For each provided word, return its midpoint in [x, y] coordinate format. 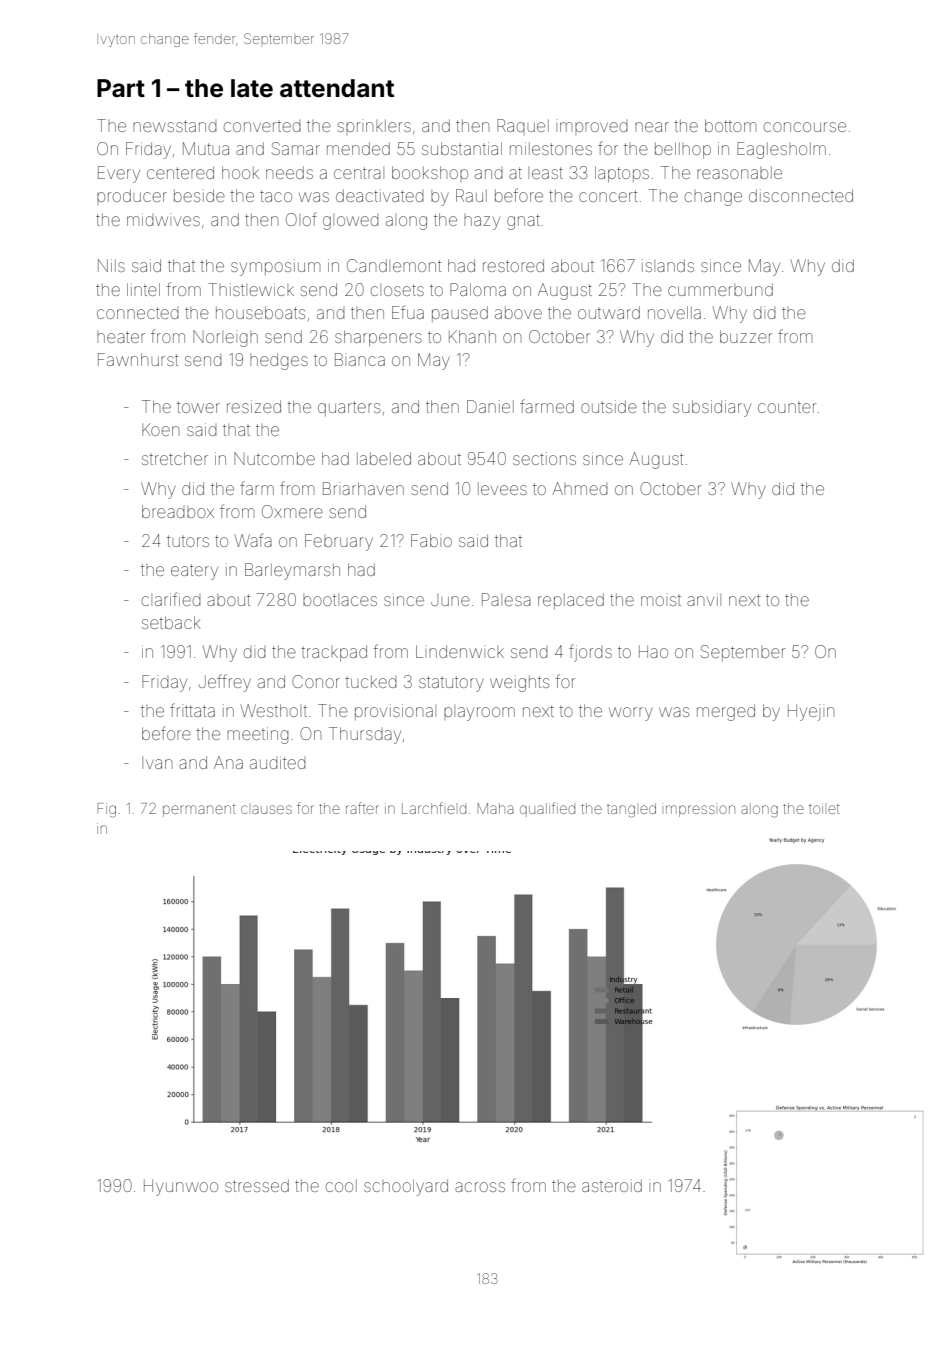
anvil [704, 599]
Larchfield [434, 808]
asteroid [612, 1185]
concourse [805, 127]
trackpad [334, 653]
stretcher [175, 458]
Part [121, 88]
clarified [171, 599]
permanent [199, 810]
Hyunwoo [181, 1187]
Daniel [490, 406]
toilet [824, 808]
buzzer [746, 336]
